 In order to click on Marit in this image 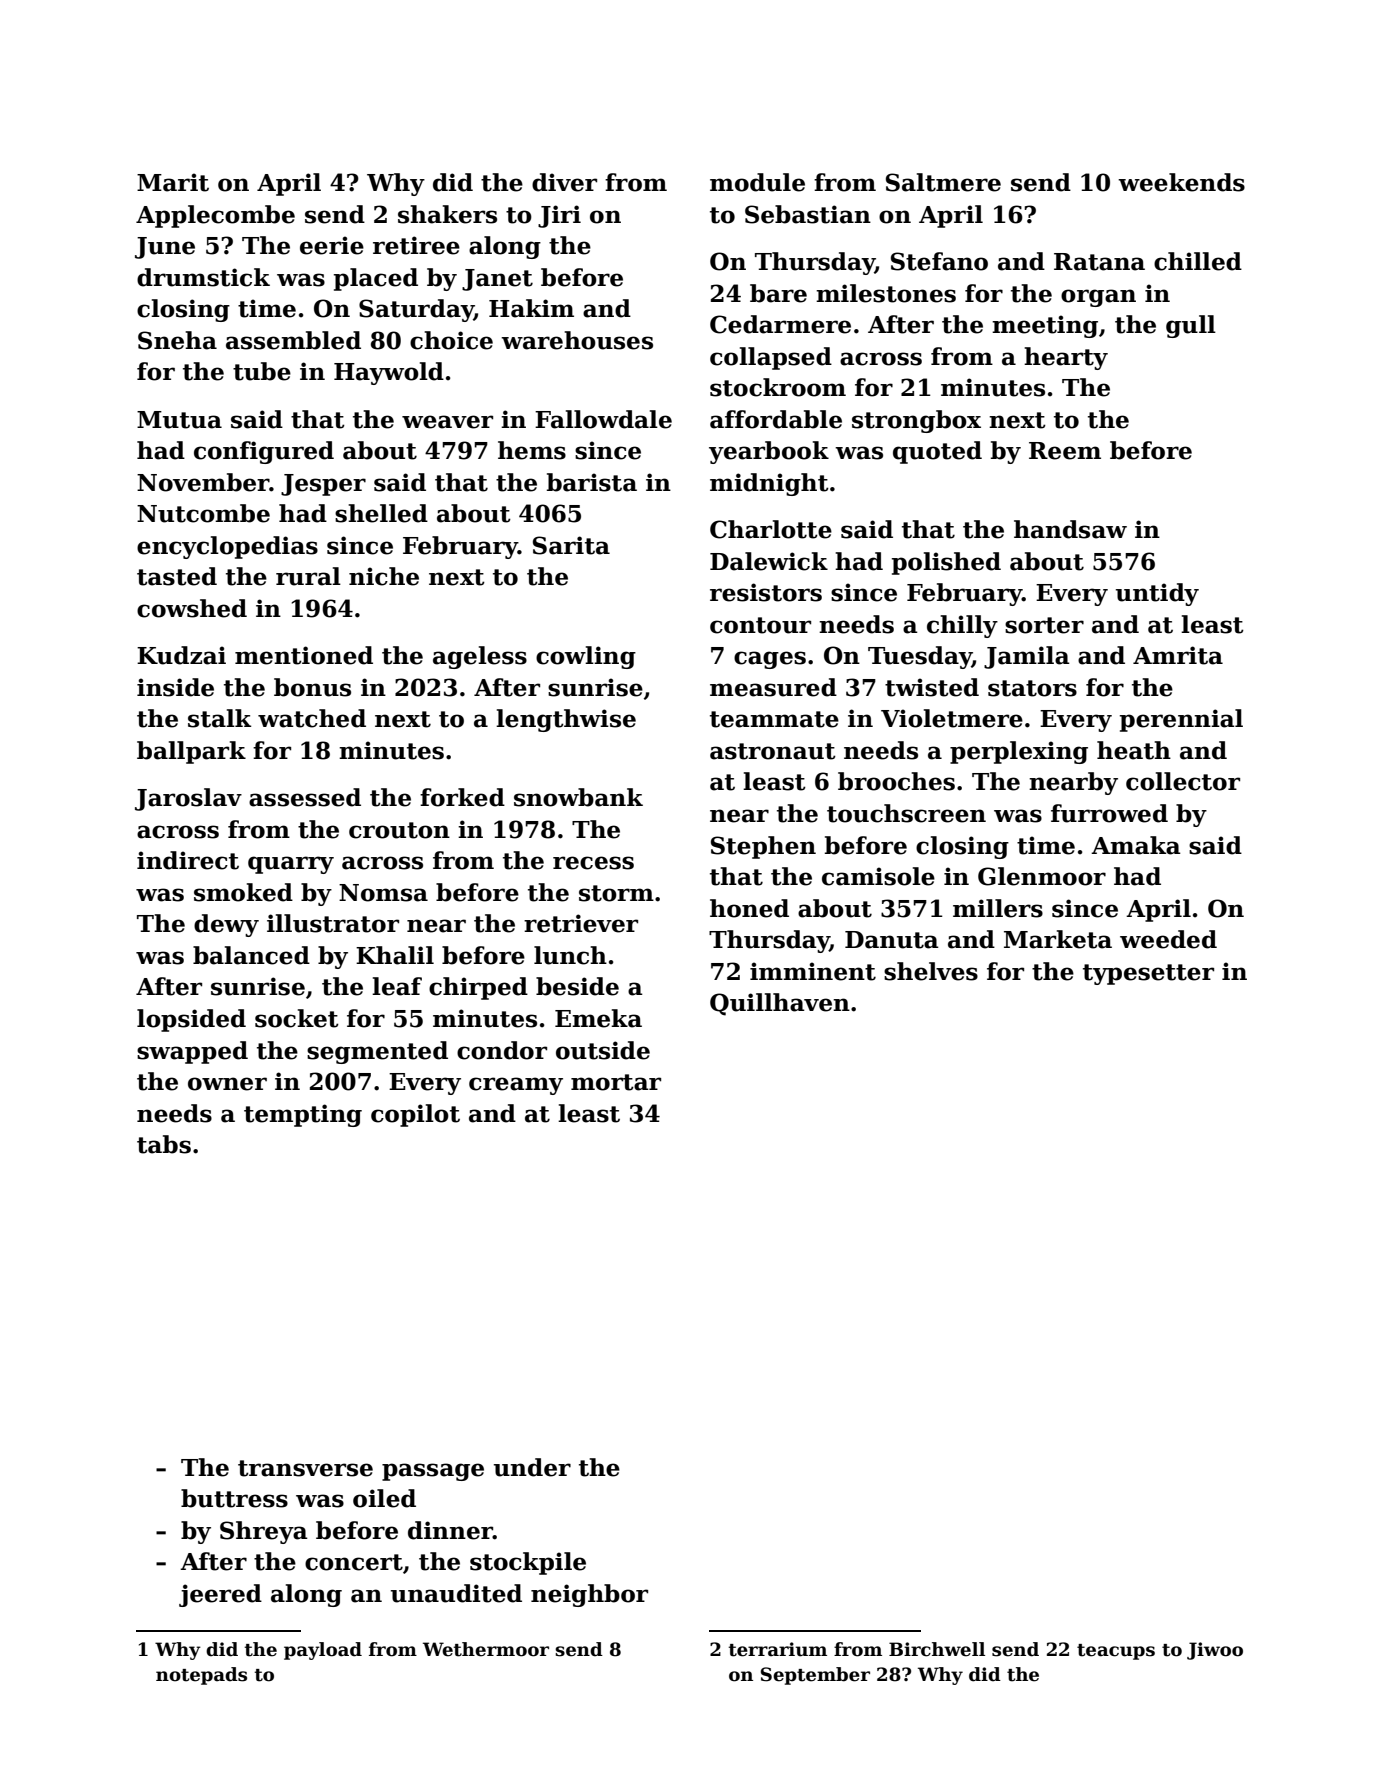, I will do `click(173, 182)`.
